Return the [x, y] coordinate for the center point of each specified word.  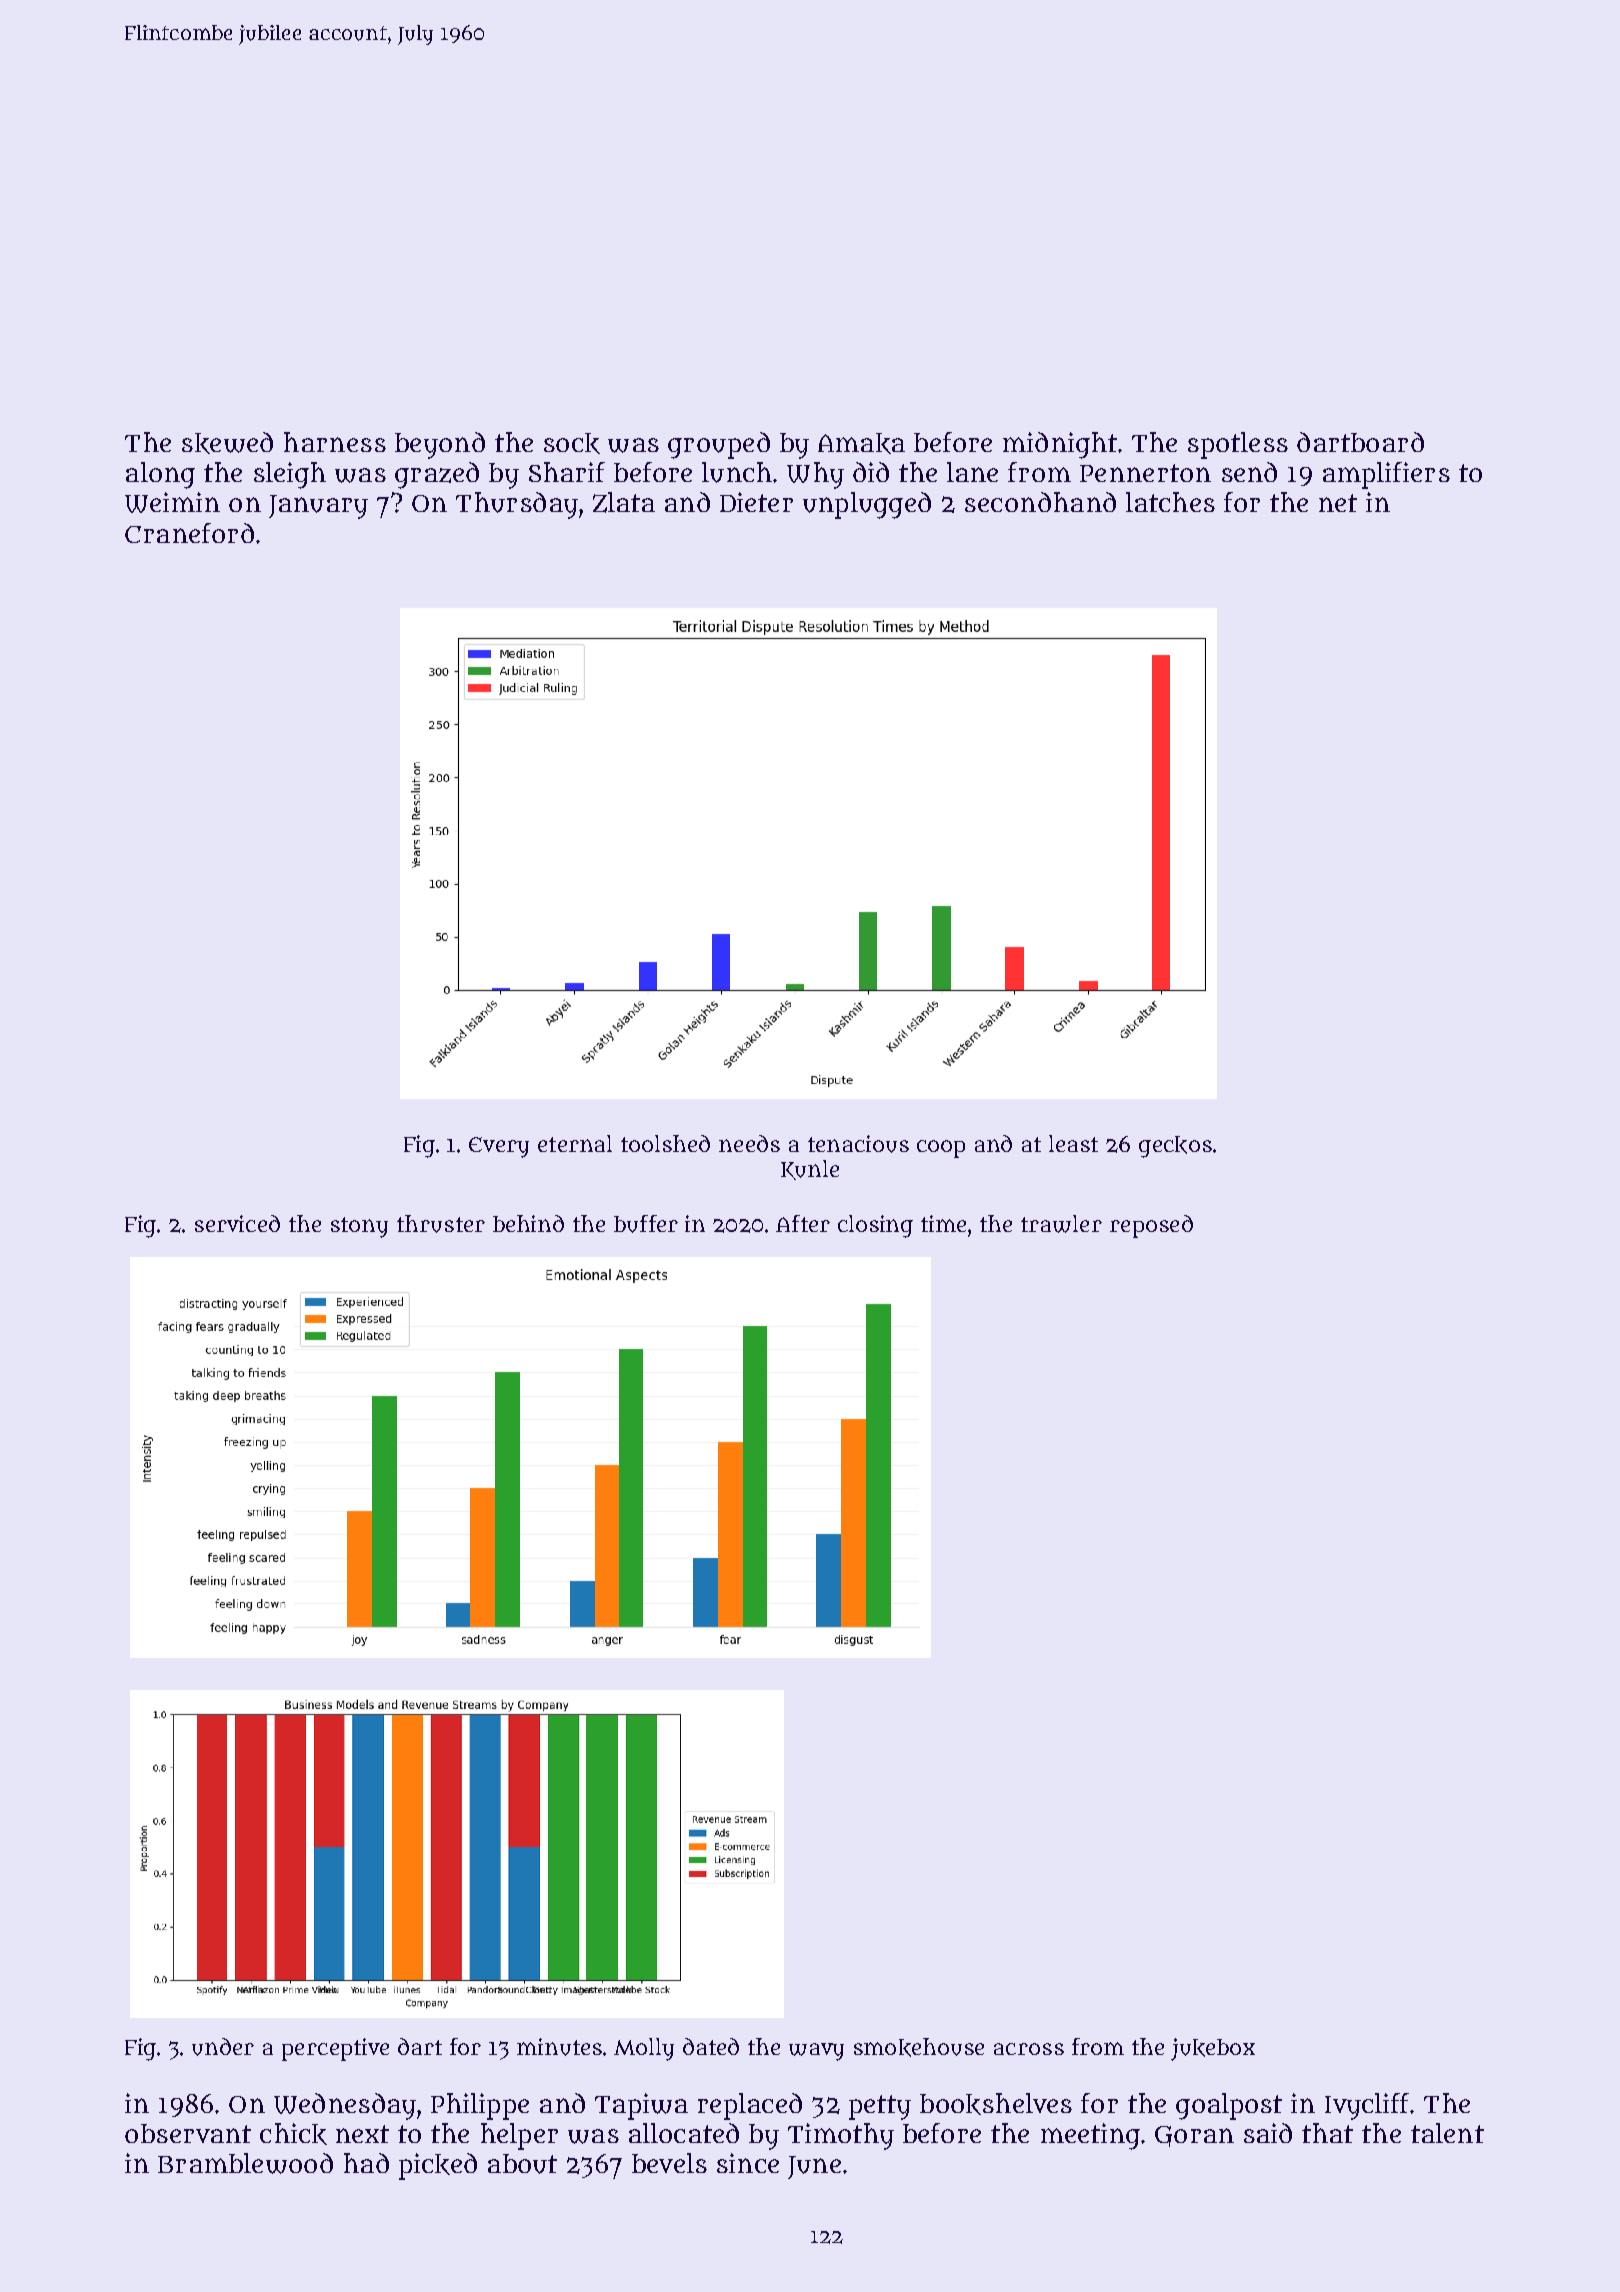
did [871, 472]
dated [711, 2046]
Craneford [189, 533]
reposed [1151, 1226]
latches [1170, 502]
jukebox [1213, 2049]
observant [188, 2133]
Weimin [172, 502]
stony [359, 1227]
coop [941, 1149]
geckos [1175, 1147]
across [1029, 2049]
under [223, 2047]
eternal [575, 1143]
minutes [559, 2047]
